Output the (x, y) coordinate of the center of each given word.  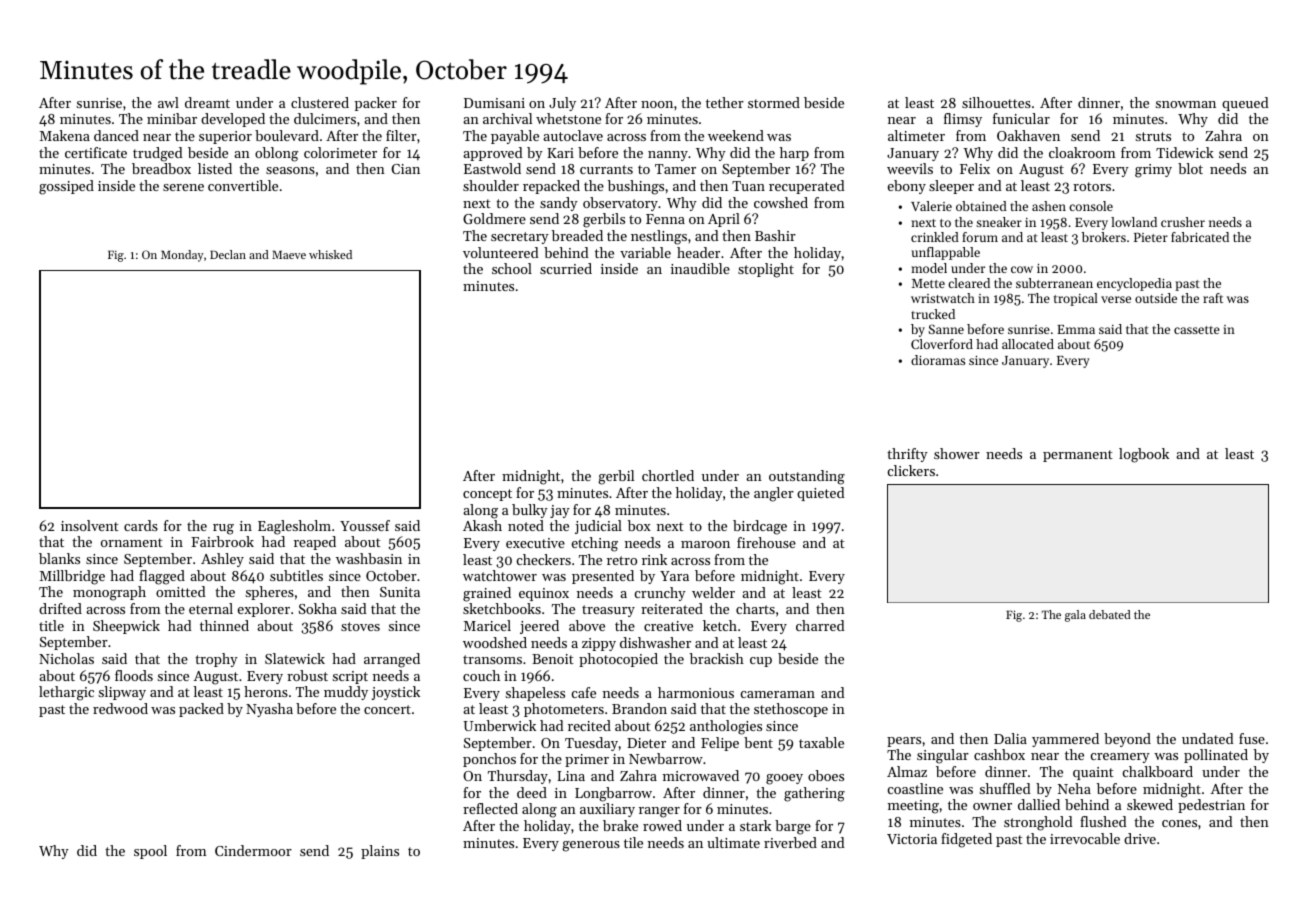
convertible (243, 185)
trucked (933, 314)
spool (150, 852)
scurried (566, 268)
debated (1110, 614)
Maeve (289, 254)
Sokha (318, 608)
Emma (1076, 329)
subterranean (1054, 283)
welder (713, 592)
